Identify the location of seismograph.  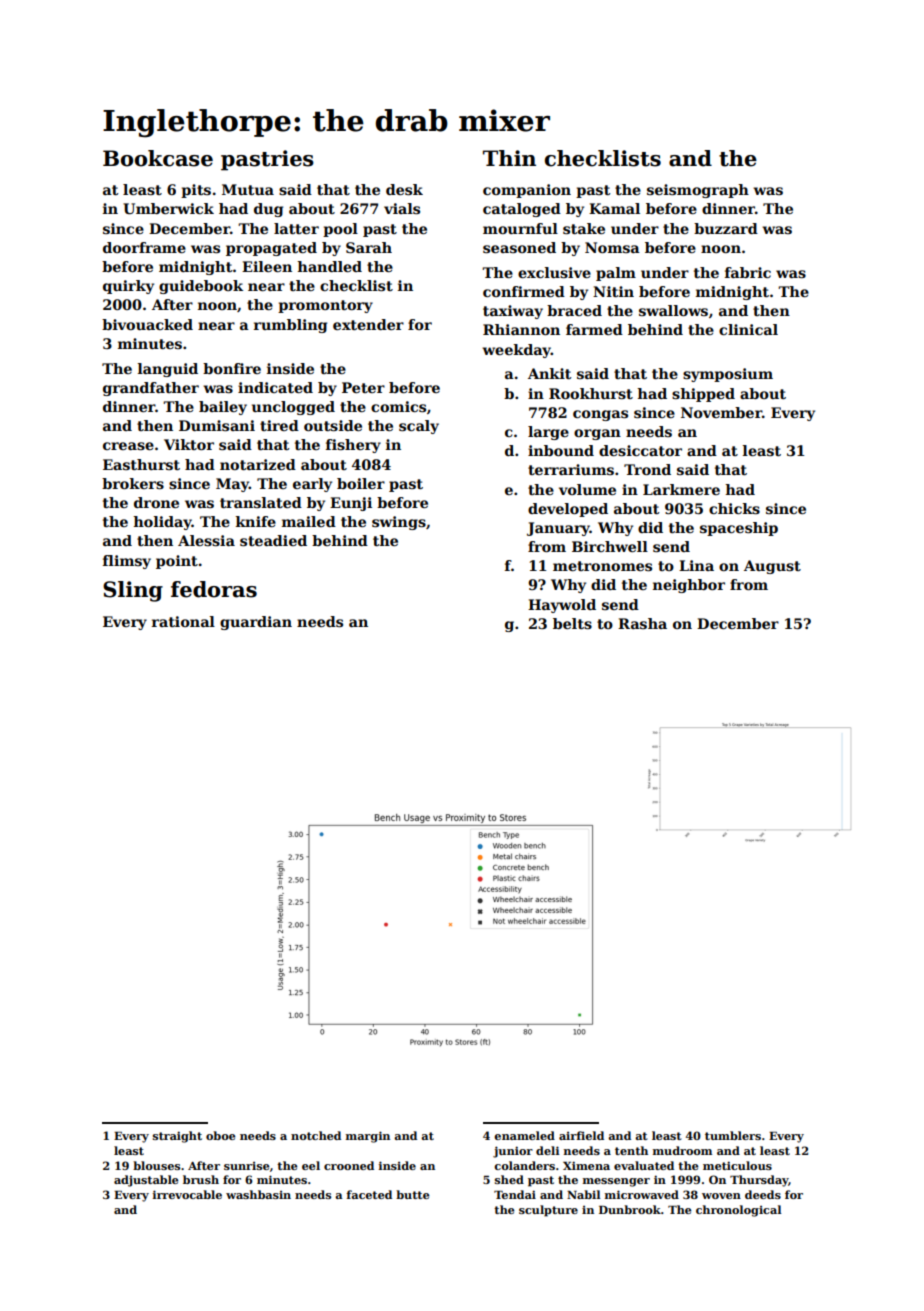
(698, 191).
